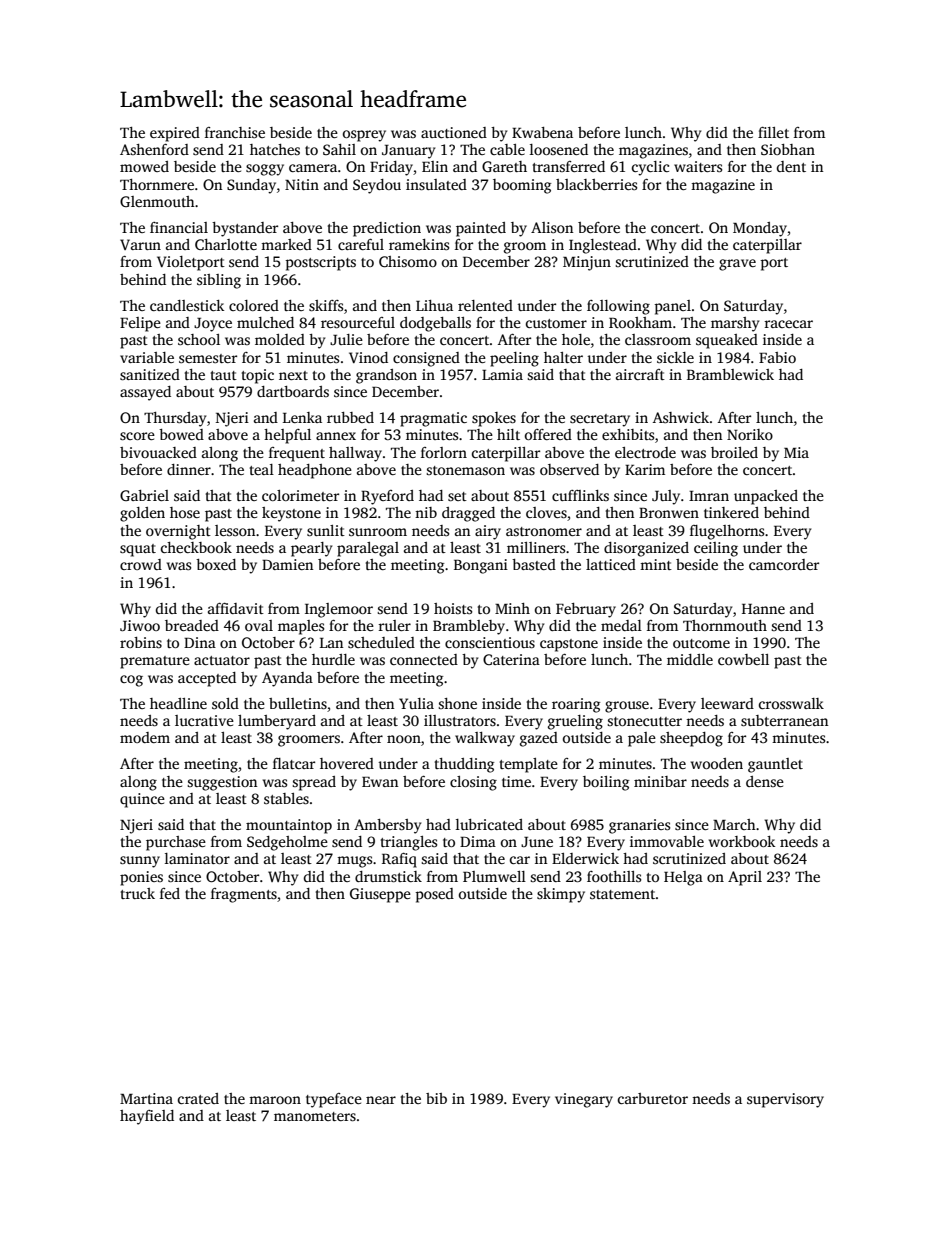  I want to click on fillet, so click(773, 132).
